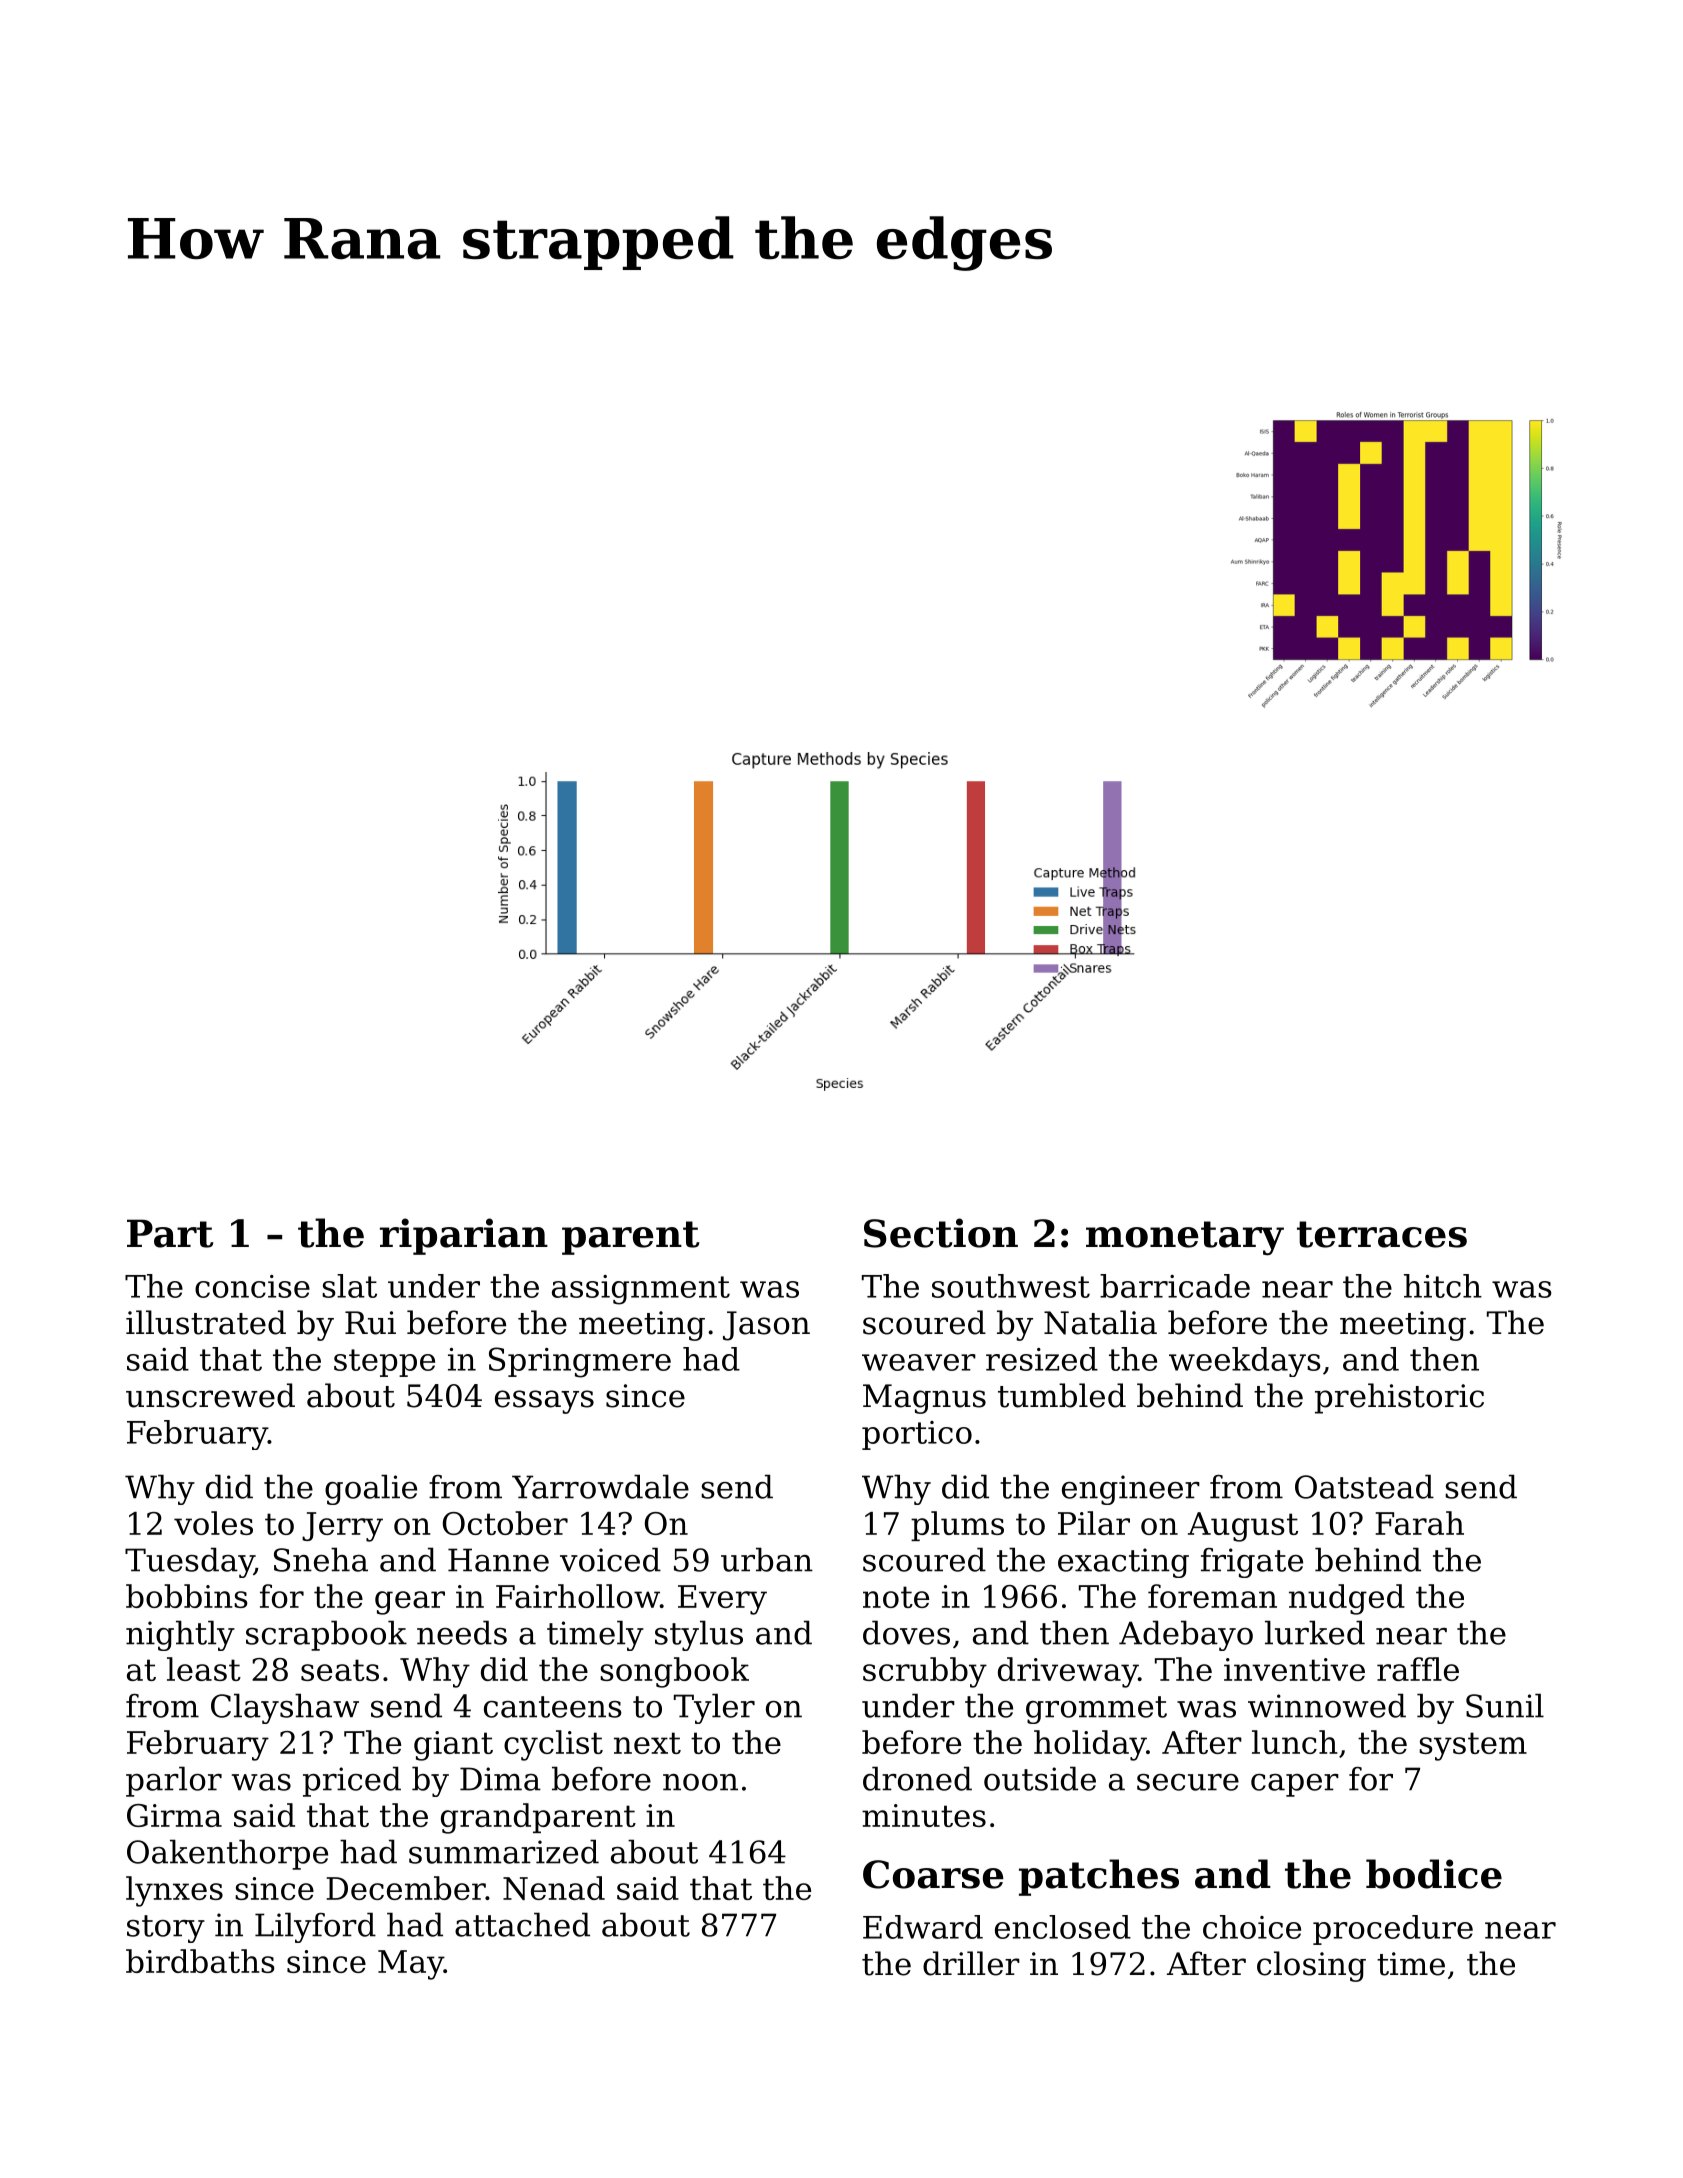  I want to click on portico, so click(917, 1435).
